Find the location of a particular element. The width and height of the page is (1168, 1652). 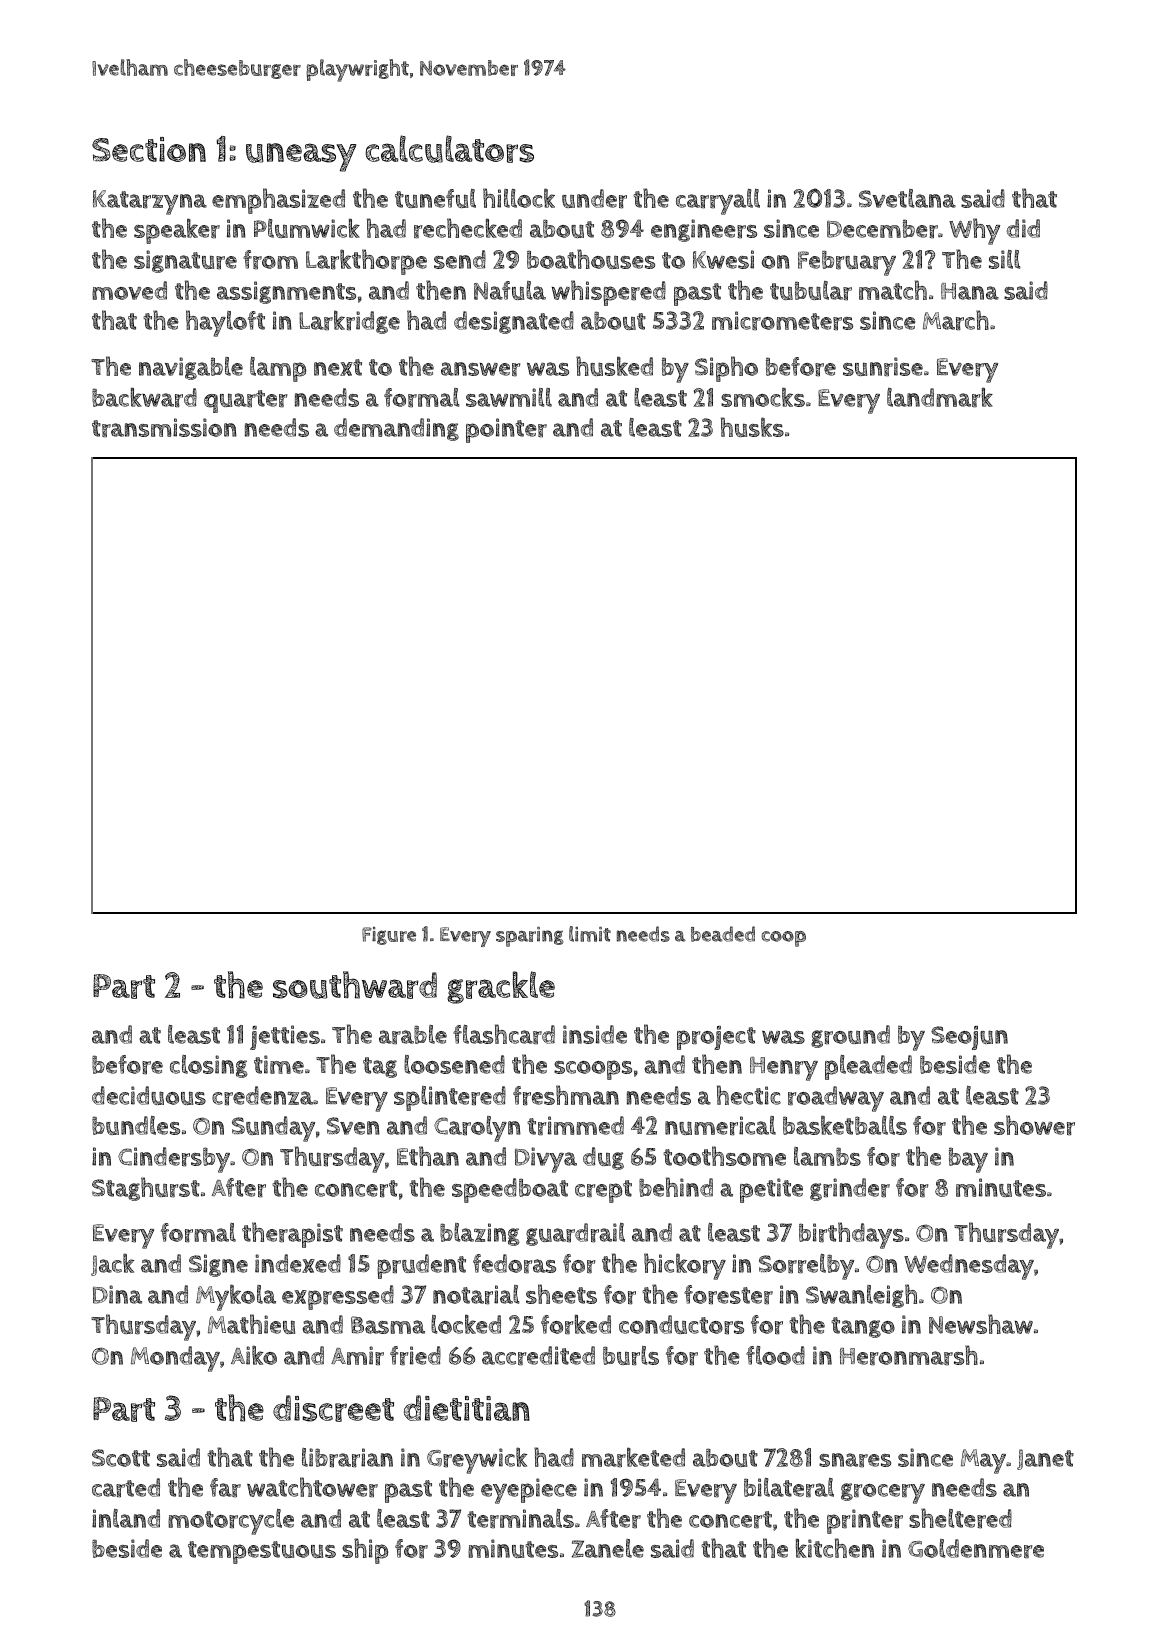

kitchen is located at coordinates (835, 1548).
